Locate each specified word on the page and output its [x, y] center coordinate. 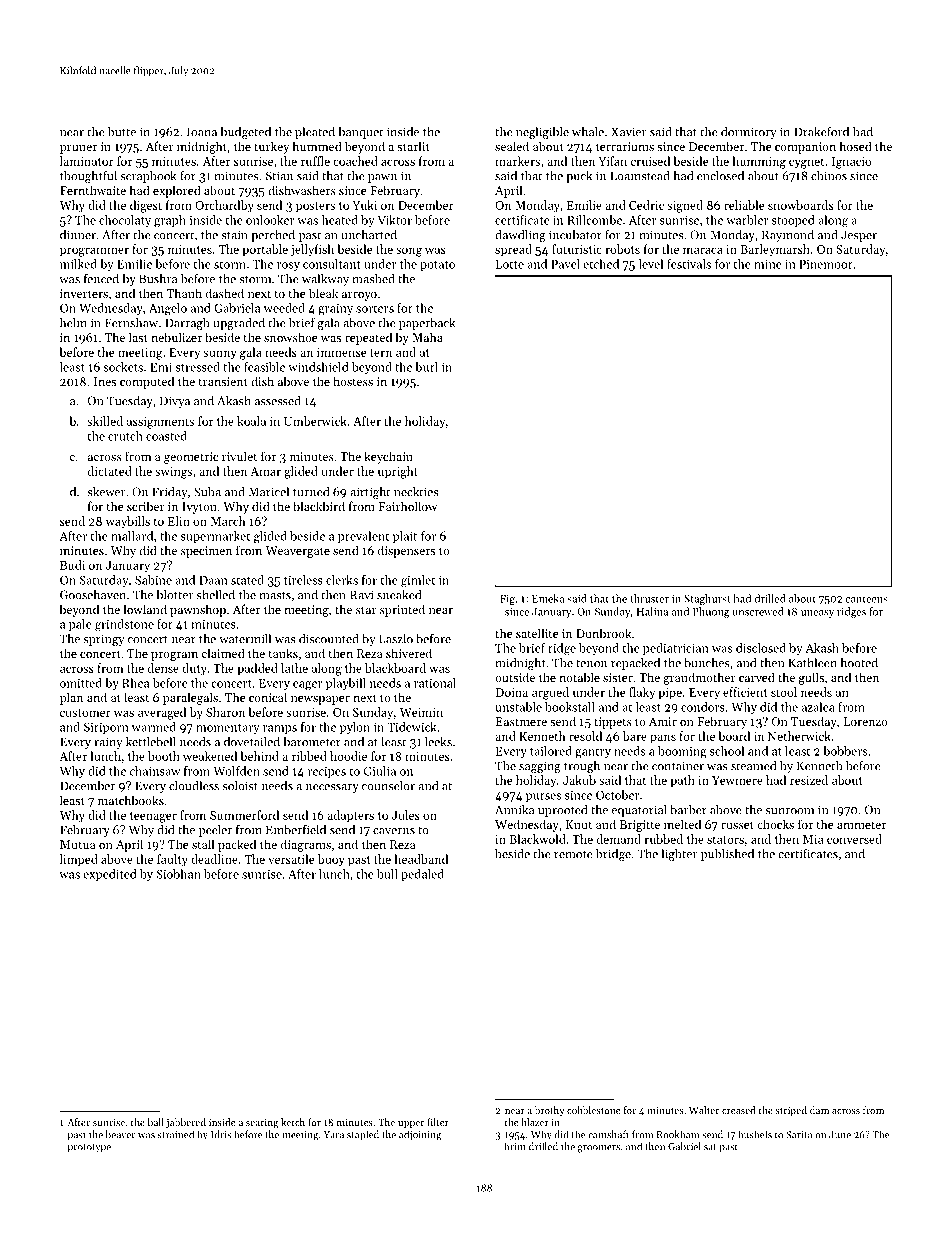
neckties [416, 492]
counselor [388, 786]
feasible [264, 367]
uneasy [817, 614]
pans [663, 739]
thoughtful [88, 177]
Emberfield [296, 829]
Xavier [629, 132]
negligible [542, 133]
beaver [120, 1134]
